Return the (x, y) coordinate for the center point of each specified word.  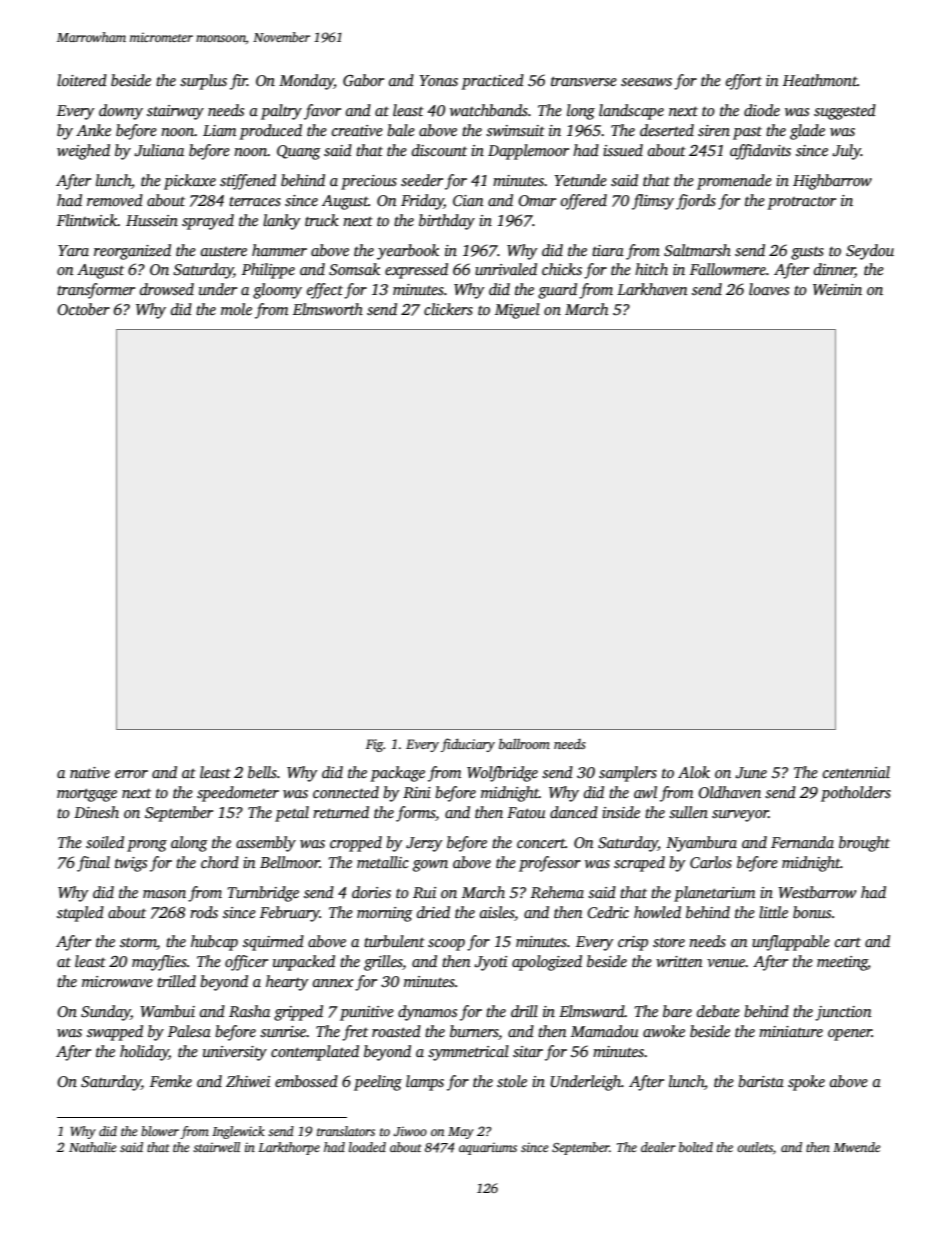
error (131, 774)
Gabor (363, 80)
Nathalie (93, 1147)
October (83, 309)
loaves (769, 289)
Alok (694, 772)
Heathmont (820, 80)
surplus (203, 82)
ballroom (524, 743)
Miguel (517, 311)
